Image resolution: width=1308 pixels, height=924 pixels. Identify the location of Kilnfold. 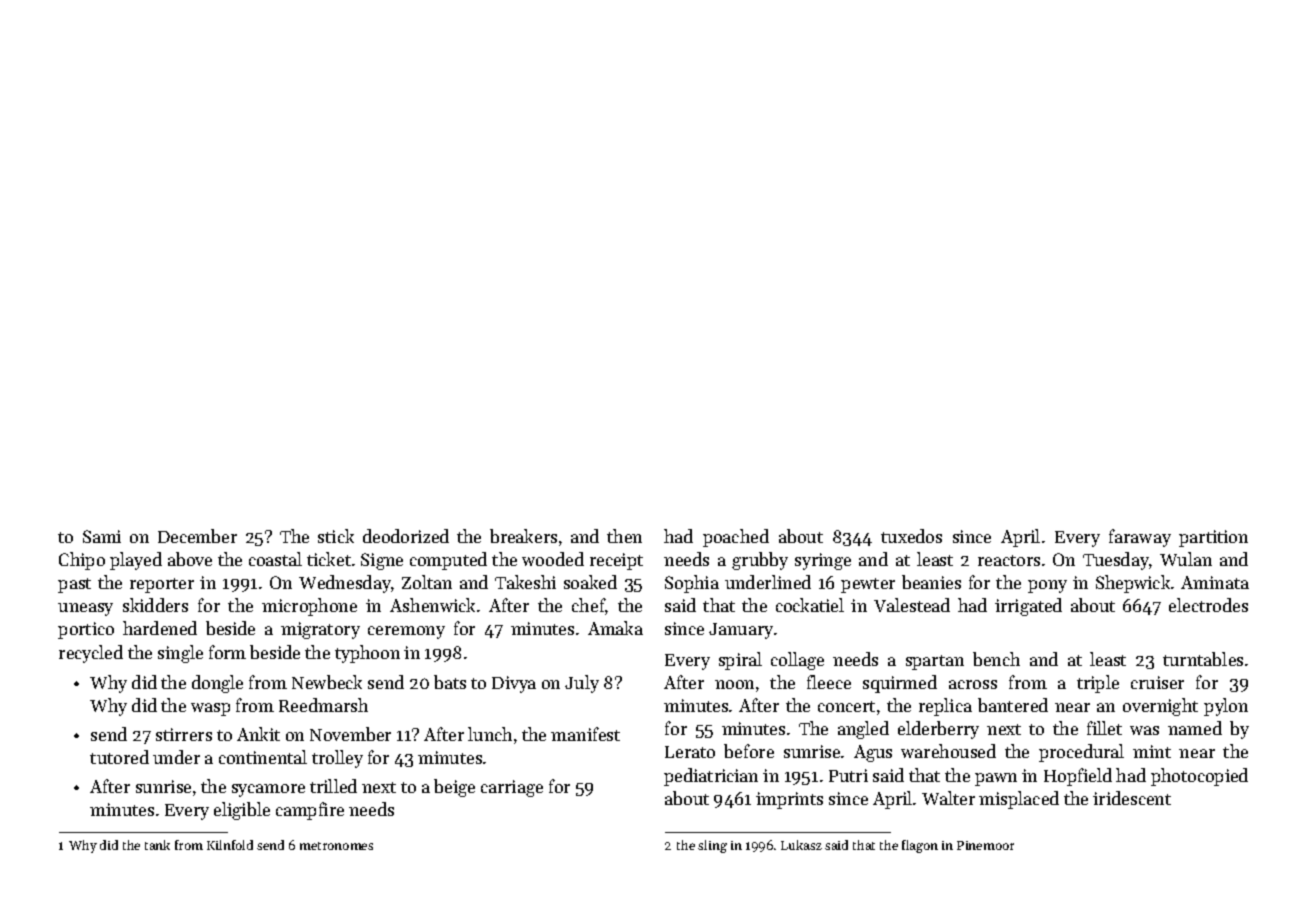
(230, 845).
